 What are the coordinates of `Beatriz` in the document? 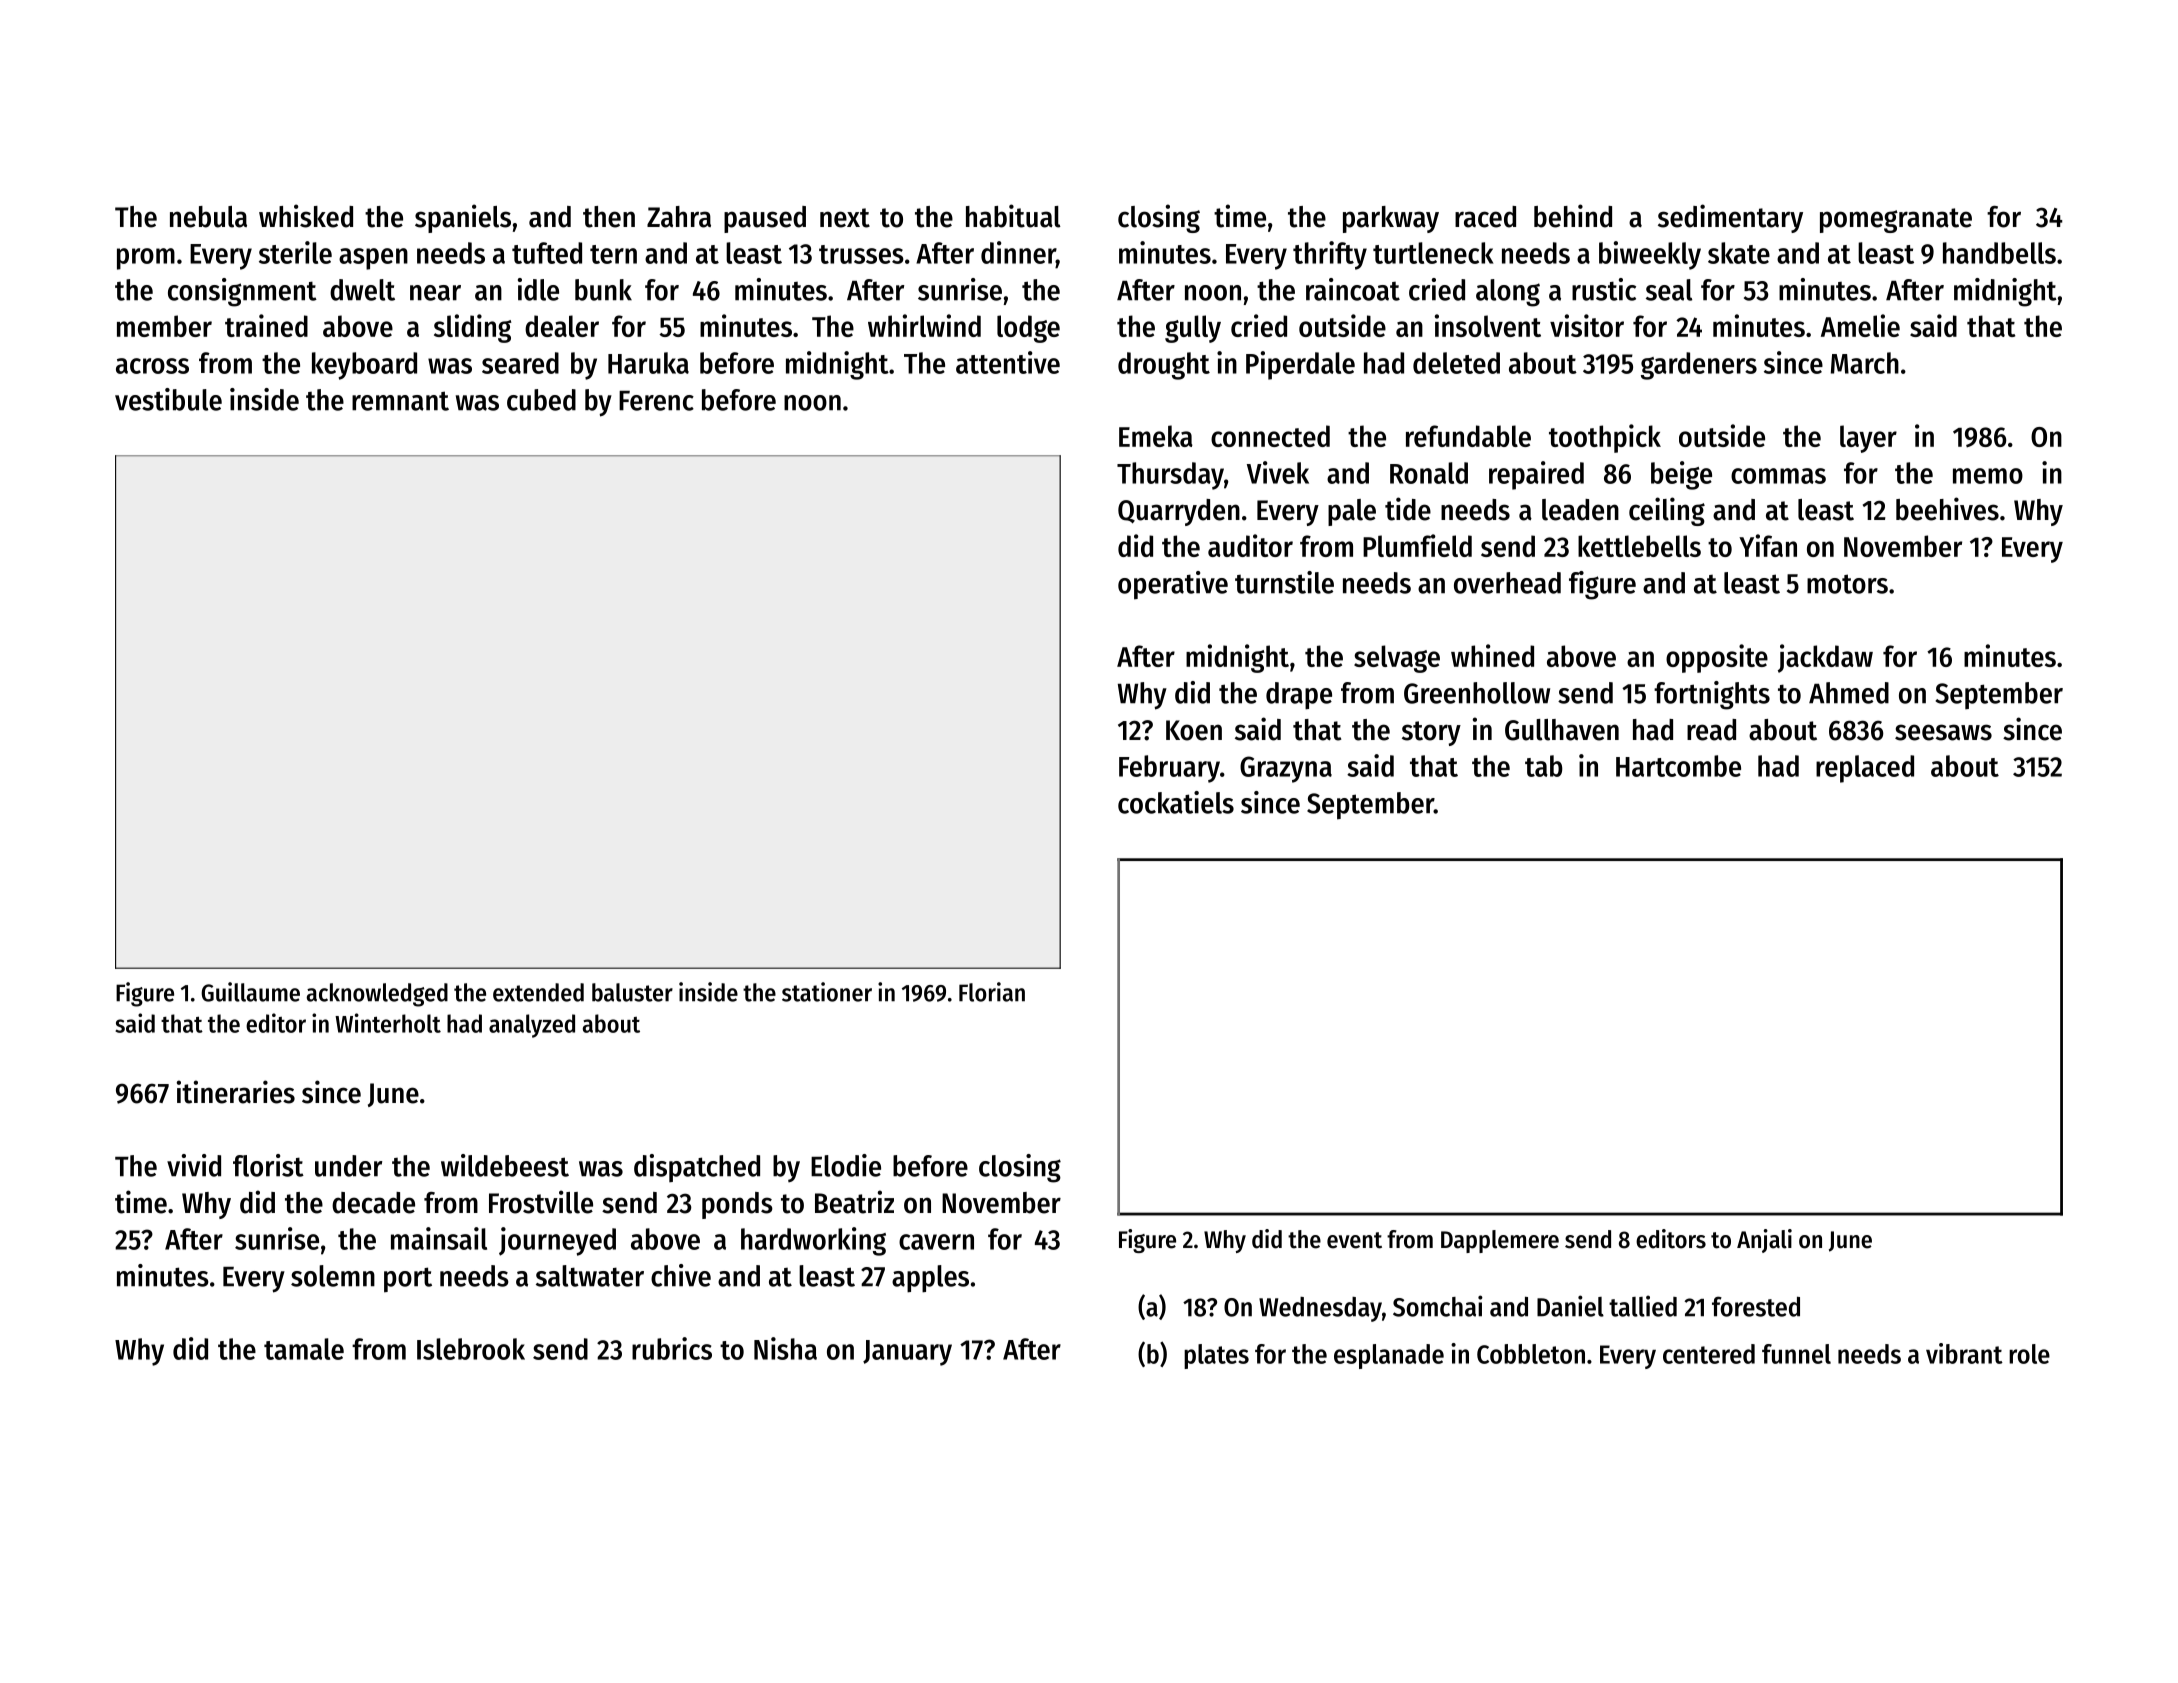 It's located at (854, 1202).
